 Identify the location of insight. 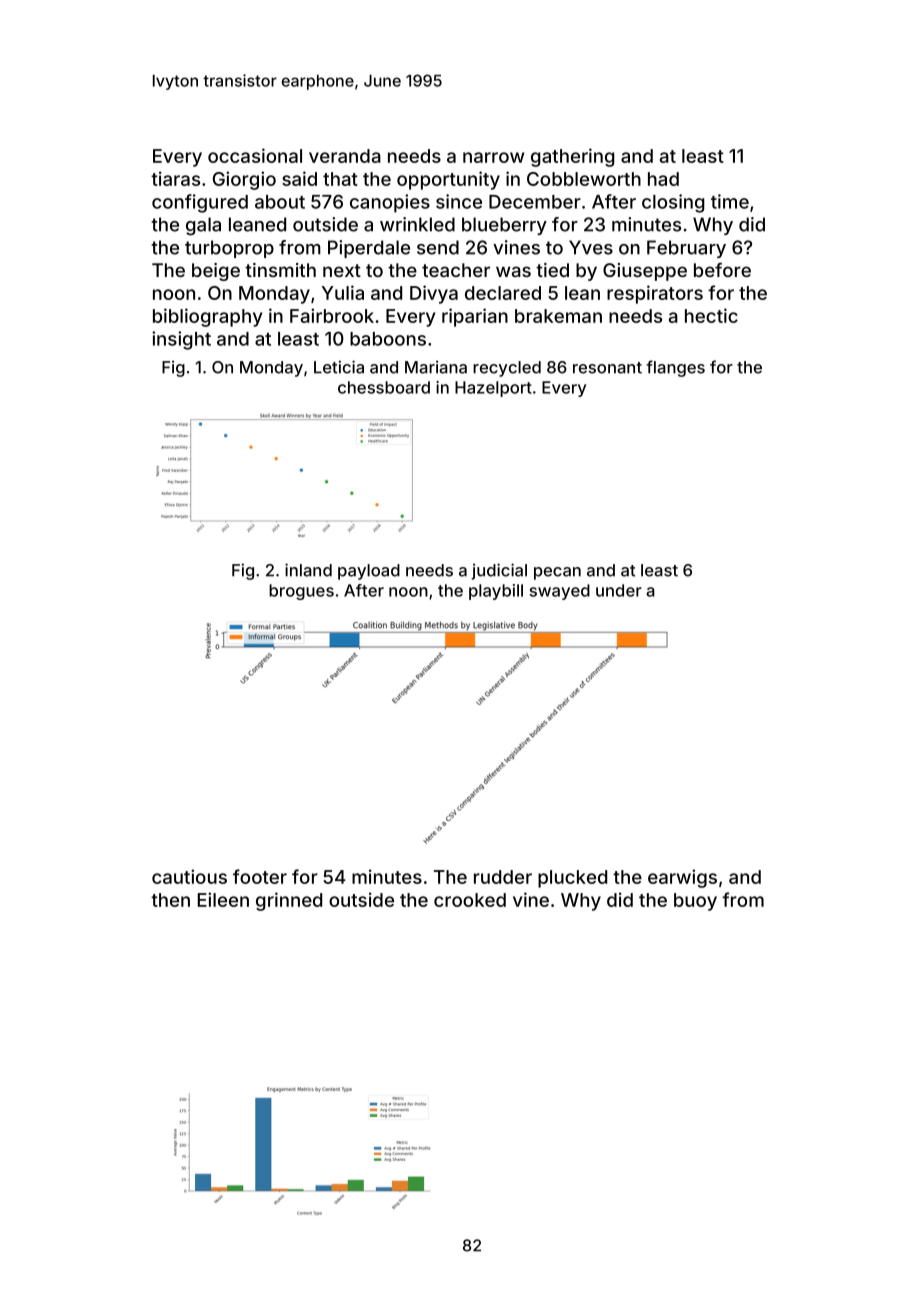
(181, 340).
